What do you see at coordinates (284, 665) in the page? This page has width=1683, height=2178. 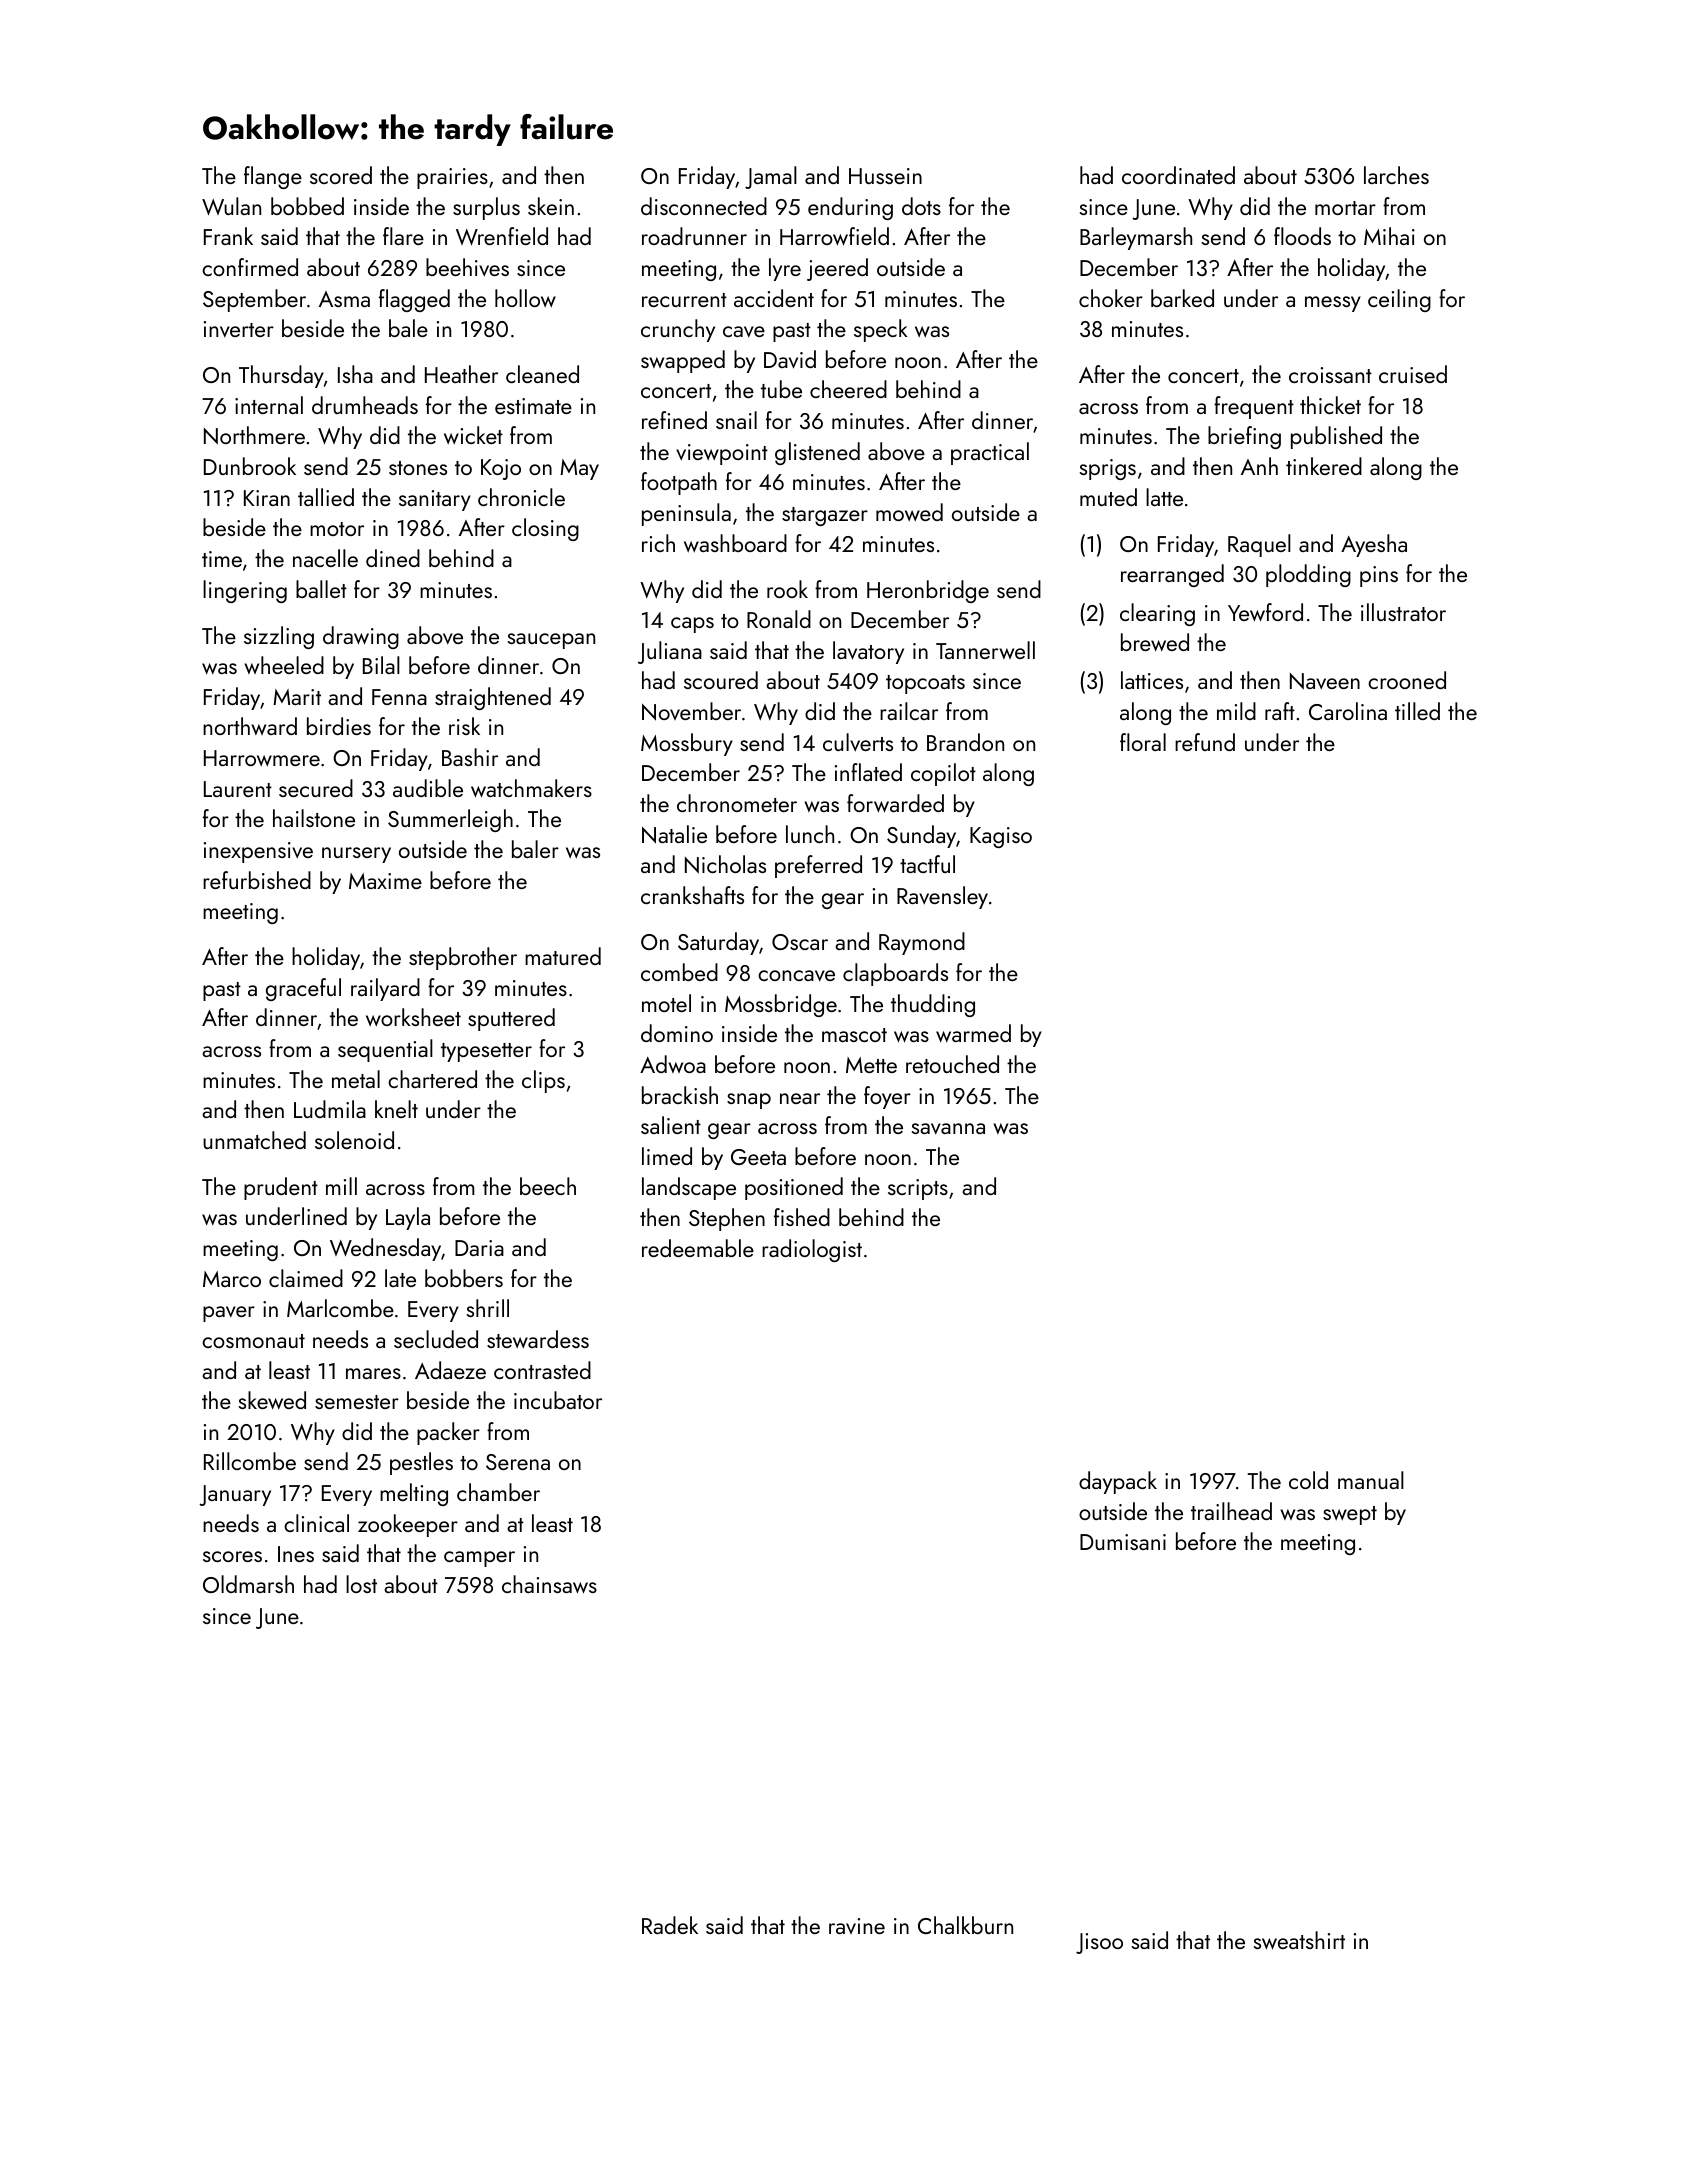 I see `wheeled` at bounding box center [284, 665].
